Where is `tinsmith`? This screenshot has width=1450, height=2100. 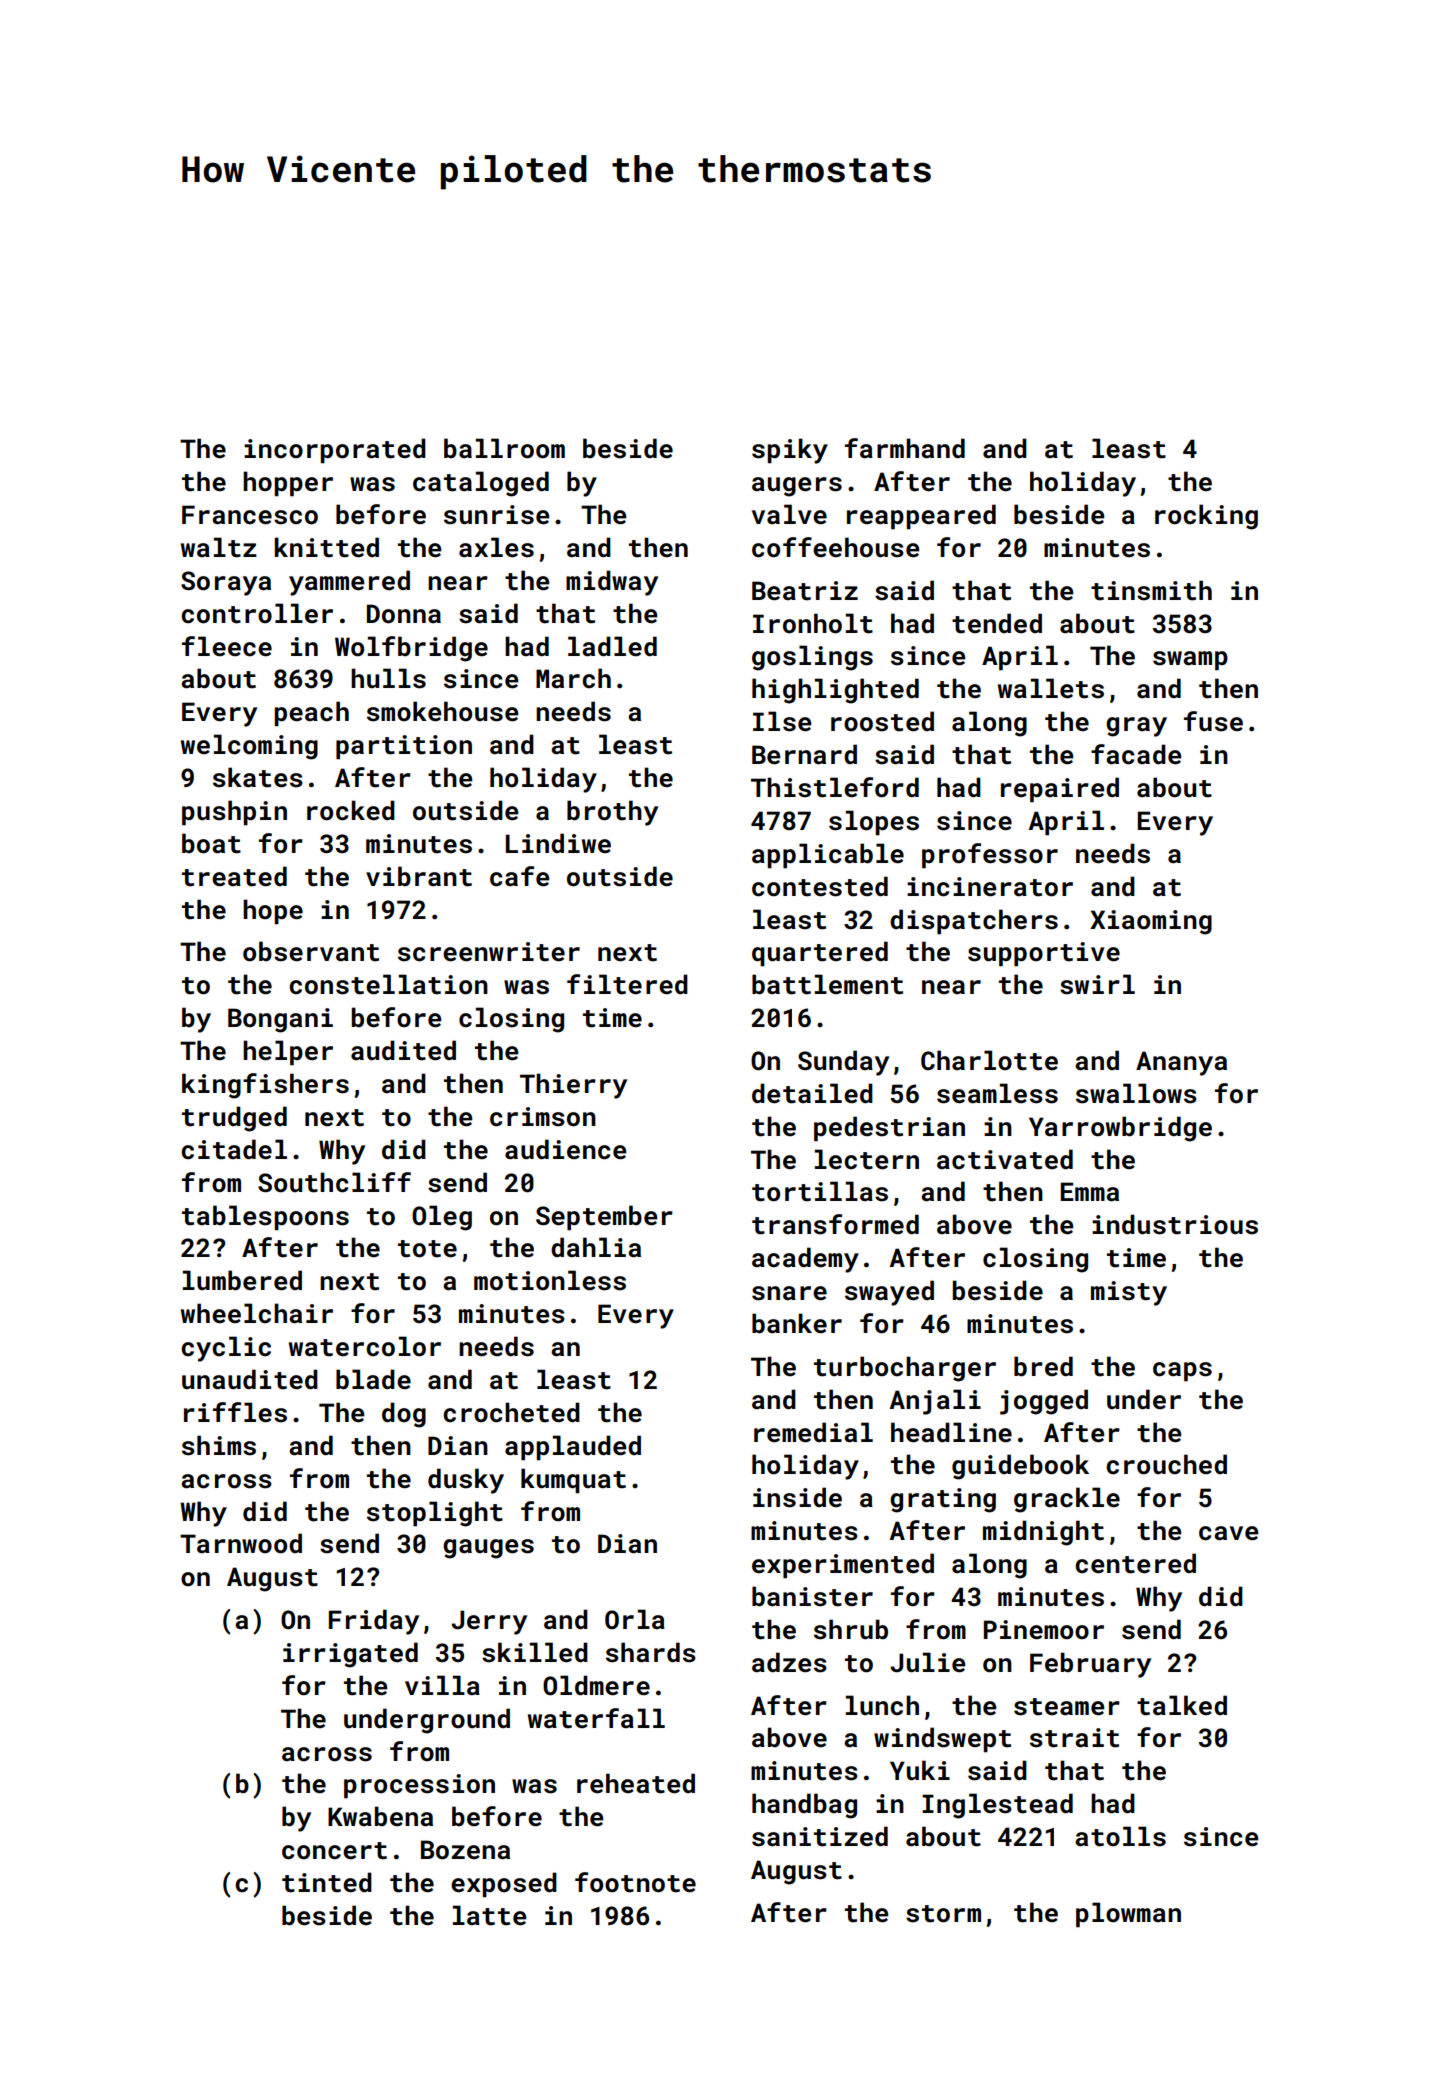
tinsmith is located at coordinates (1151, 590).
